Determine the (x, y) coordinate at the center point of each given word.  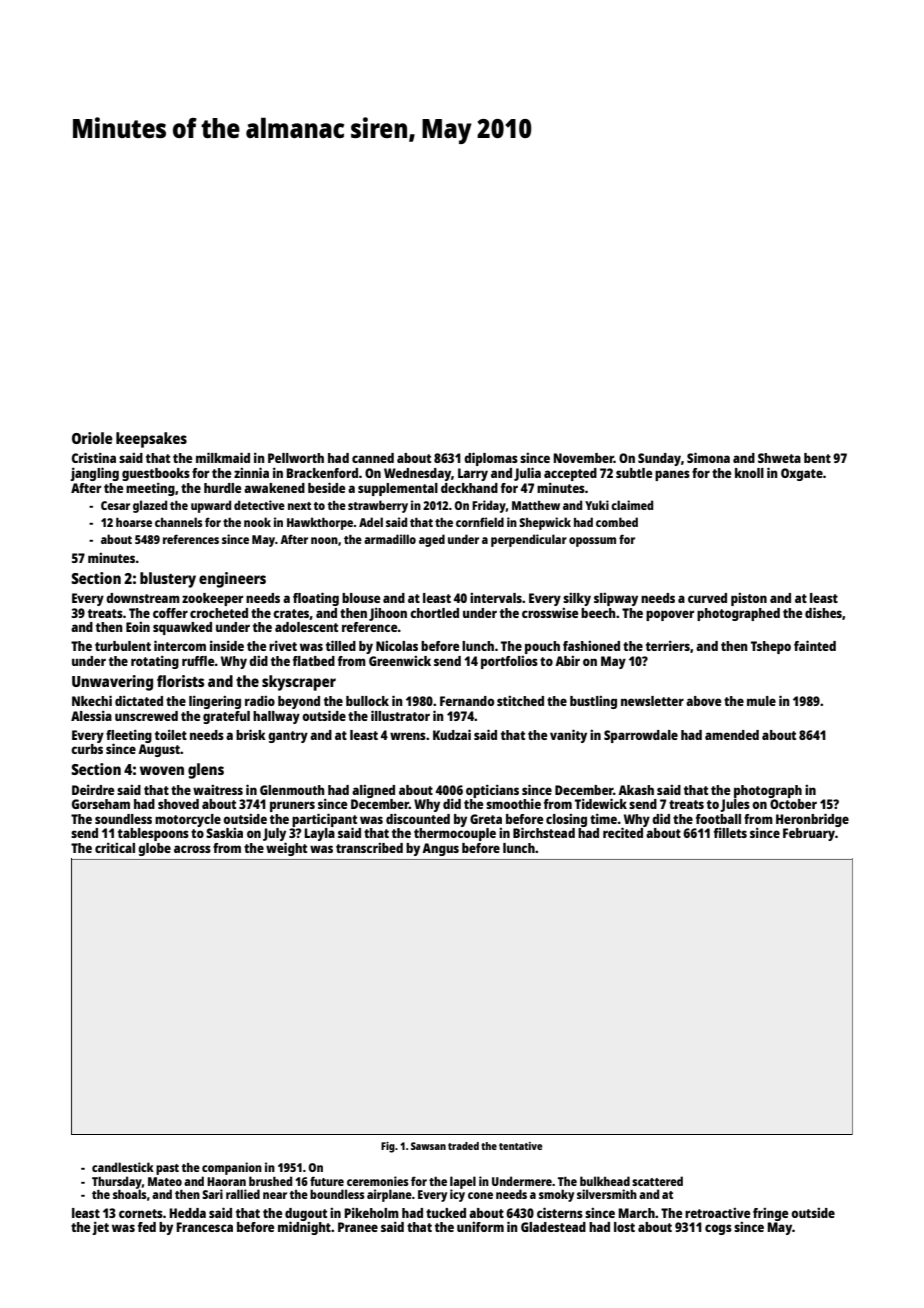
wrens (408, 736)
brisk (251, 734)
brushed (270, 1181)
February (809, 834)
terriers (668, 645)
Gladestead (553, 1227)
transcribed (369, 848)
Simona (708, 457)
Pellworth (296, 458)
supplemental (398, 489)
